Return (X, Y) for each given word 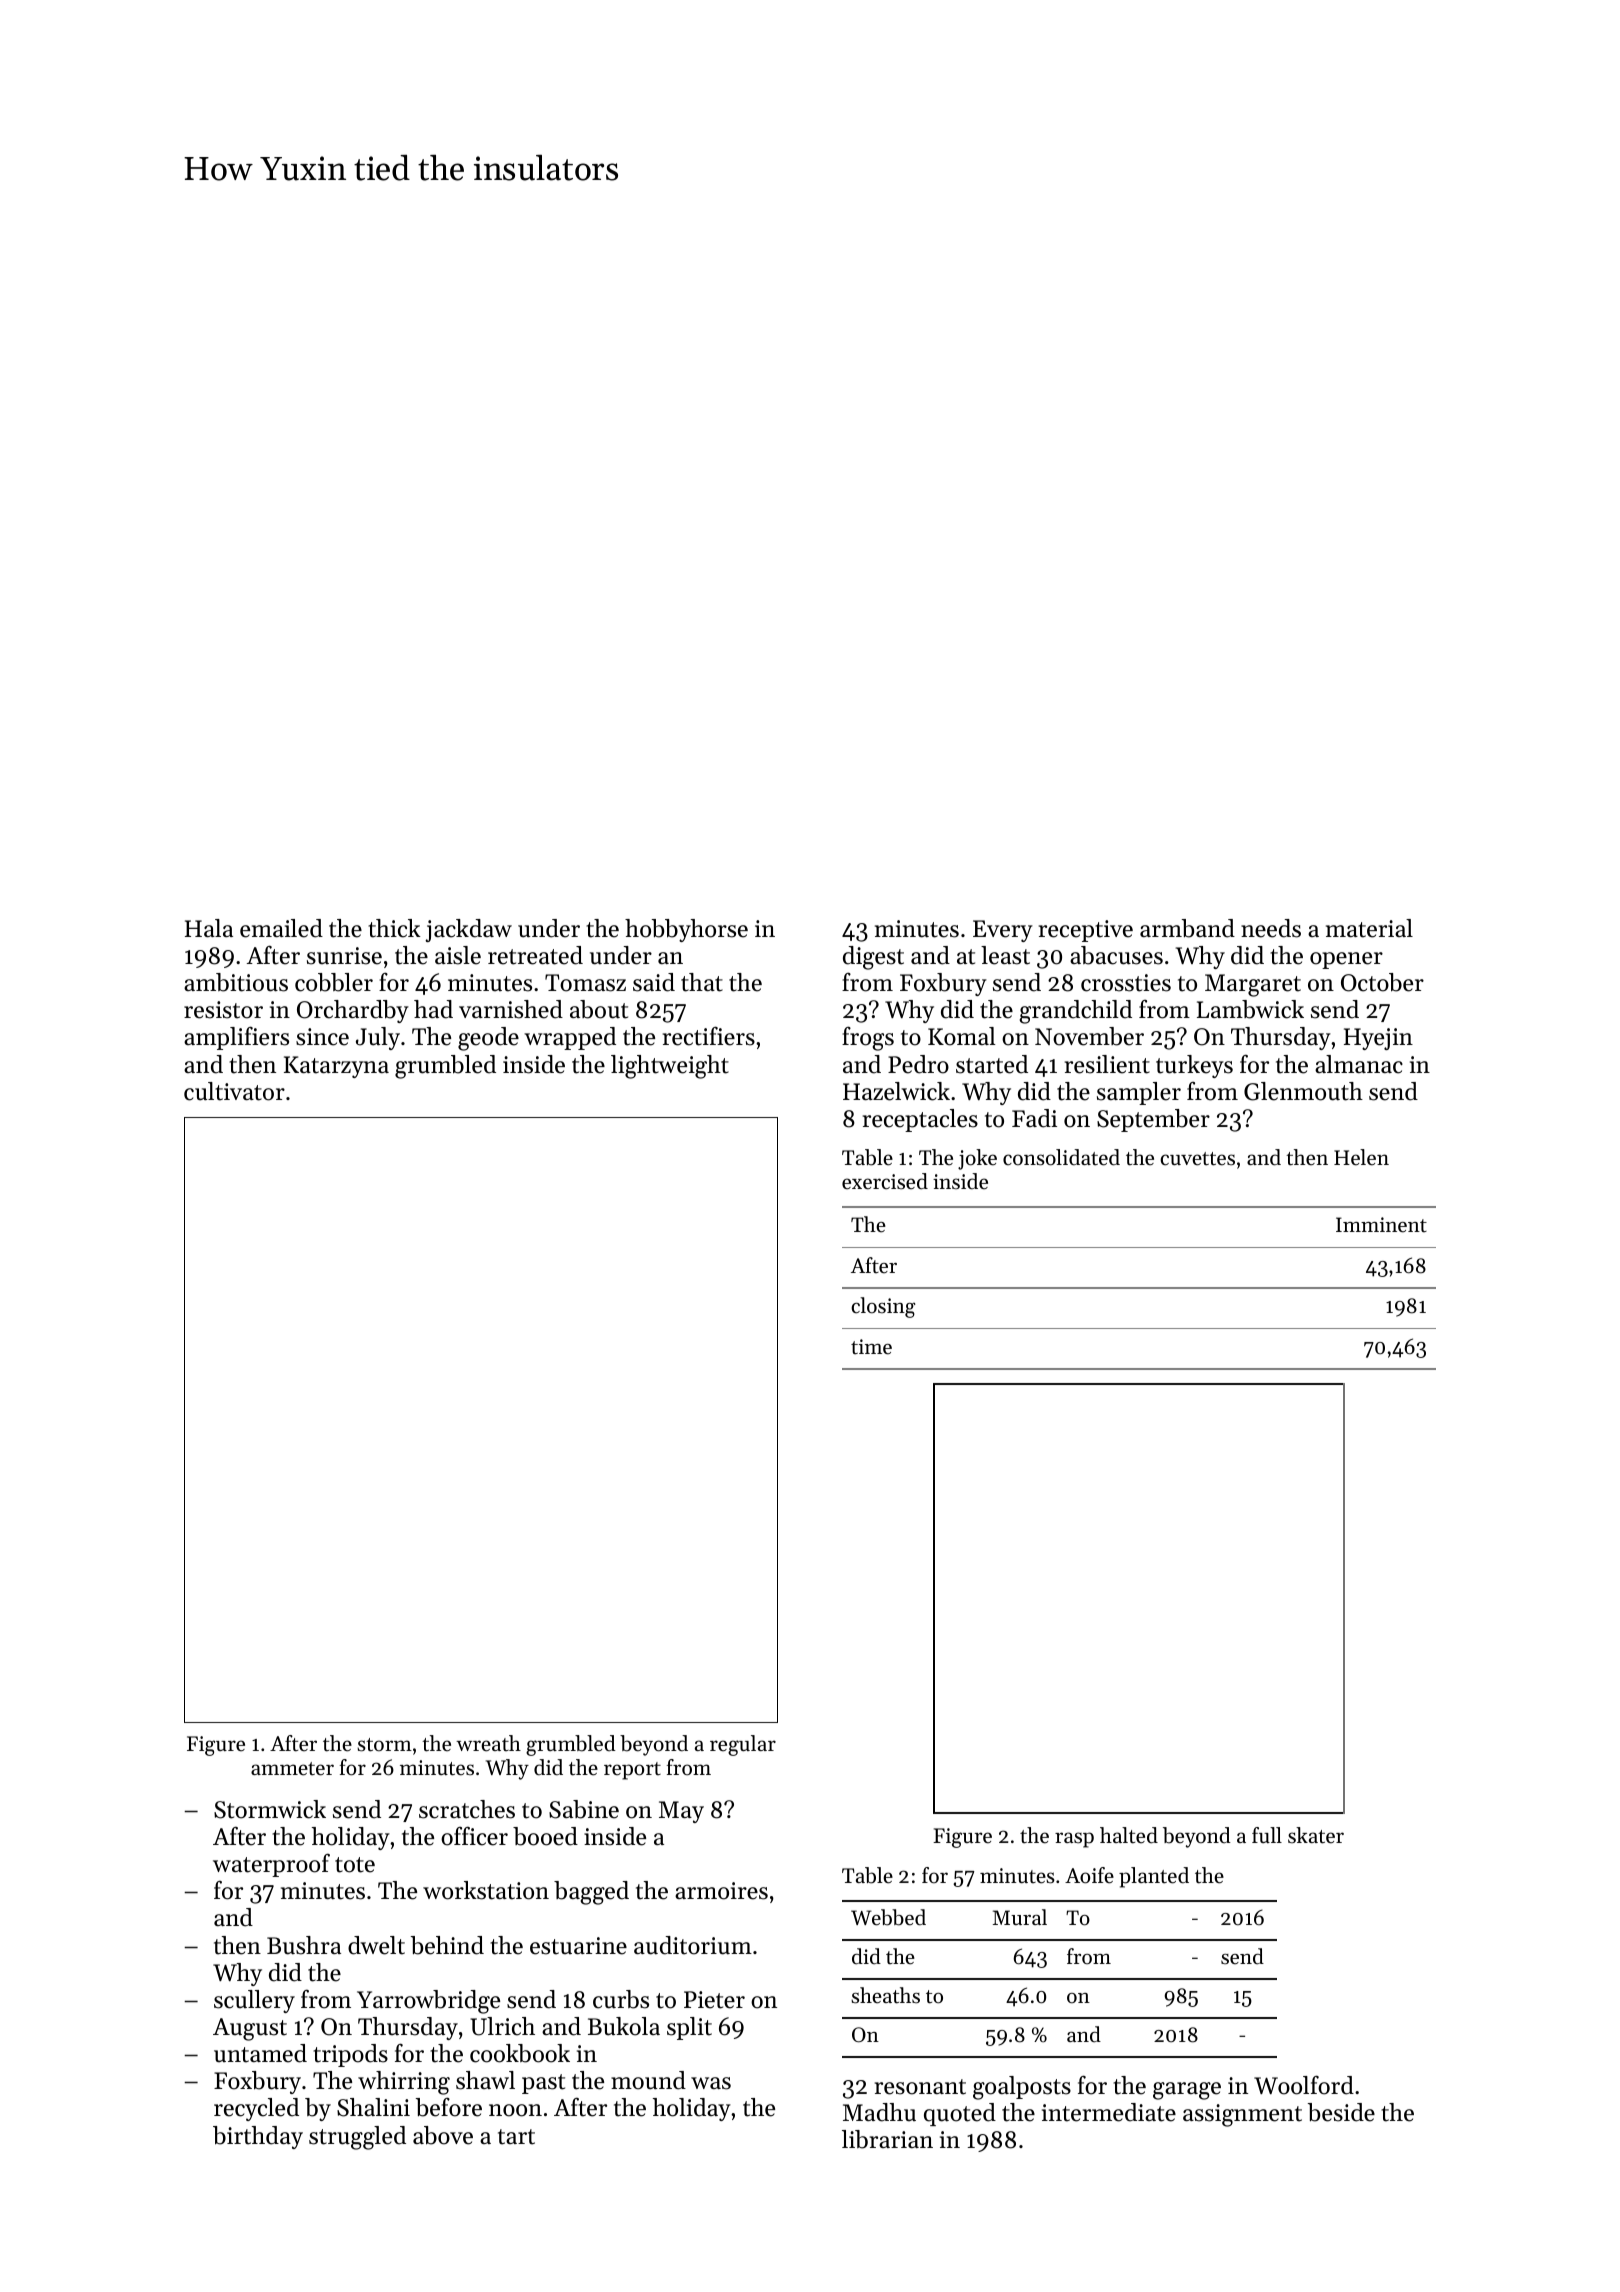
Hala (209, 928)
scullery (254, 2001)
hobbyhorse (686, 930)
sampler (1139, 1093)
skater (1316, 1835)
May (681, 1812)
